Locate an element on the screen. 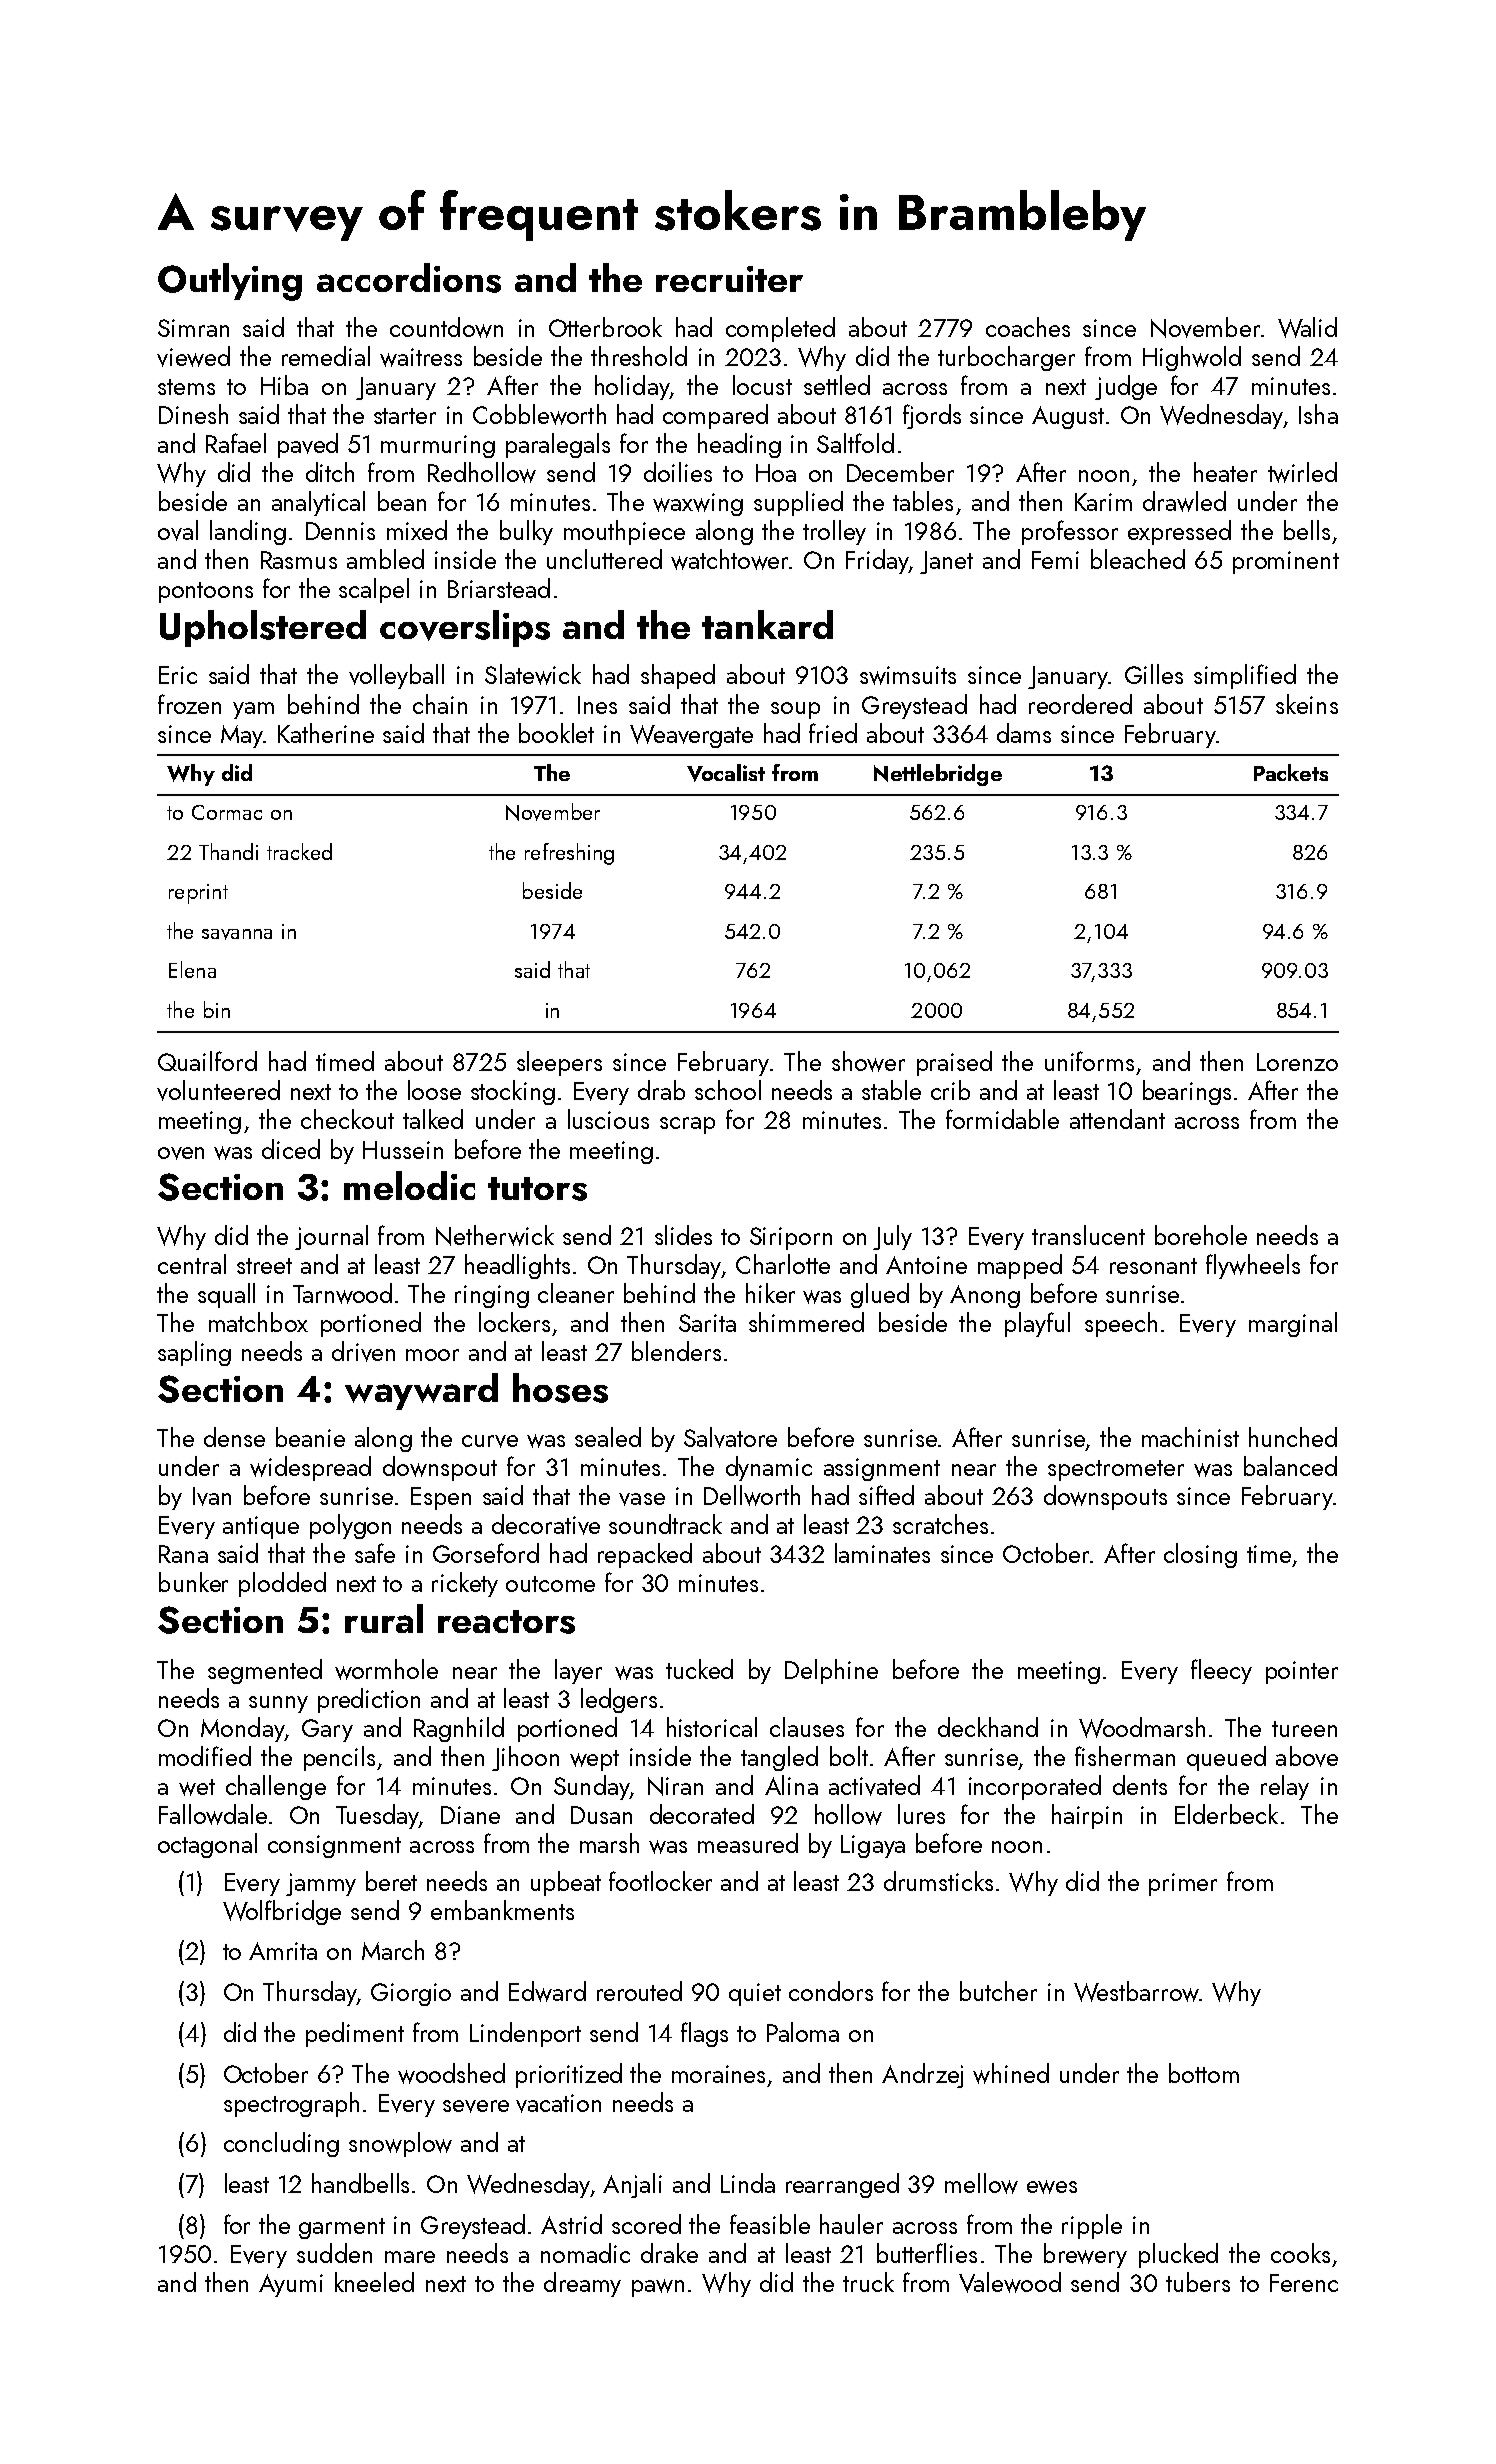 The height and width of the screenshot is (2464, 1496). doilies is located at coordinates (678, 472).
